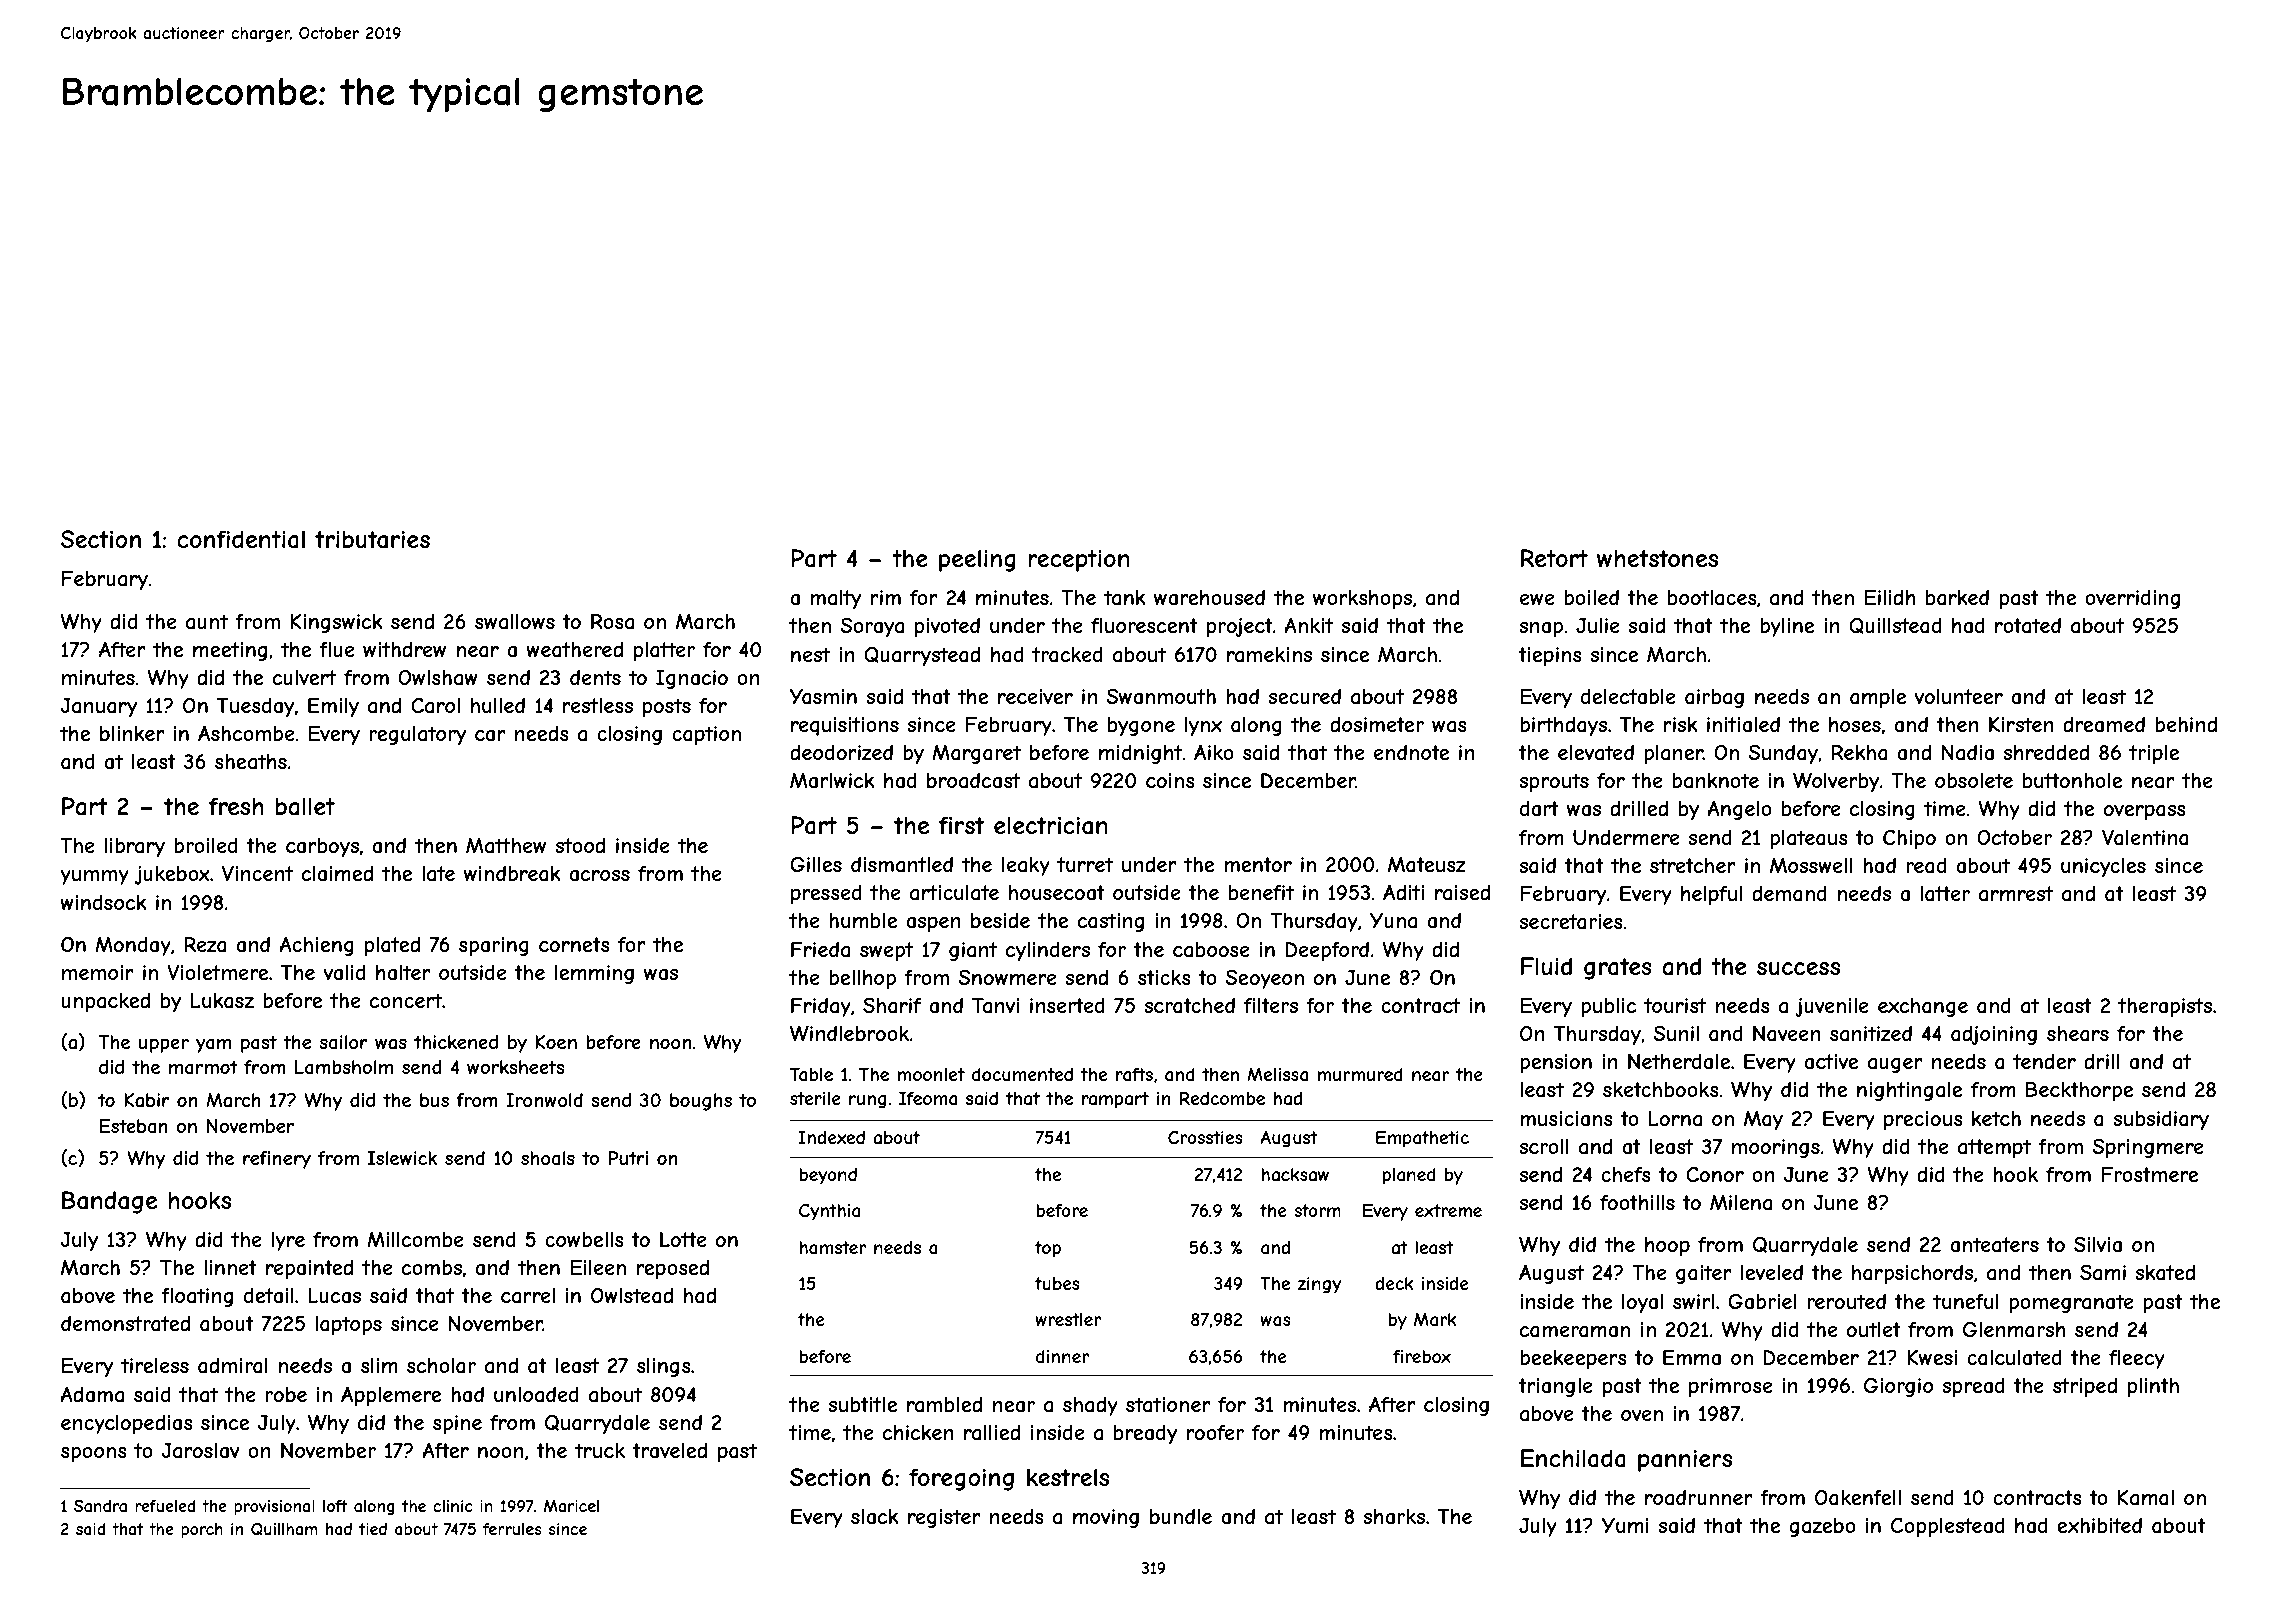 Image resolution: width=2282 pixels, height=1614 pixels. I want to click on marmot, so click(203, 1067).
